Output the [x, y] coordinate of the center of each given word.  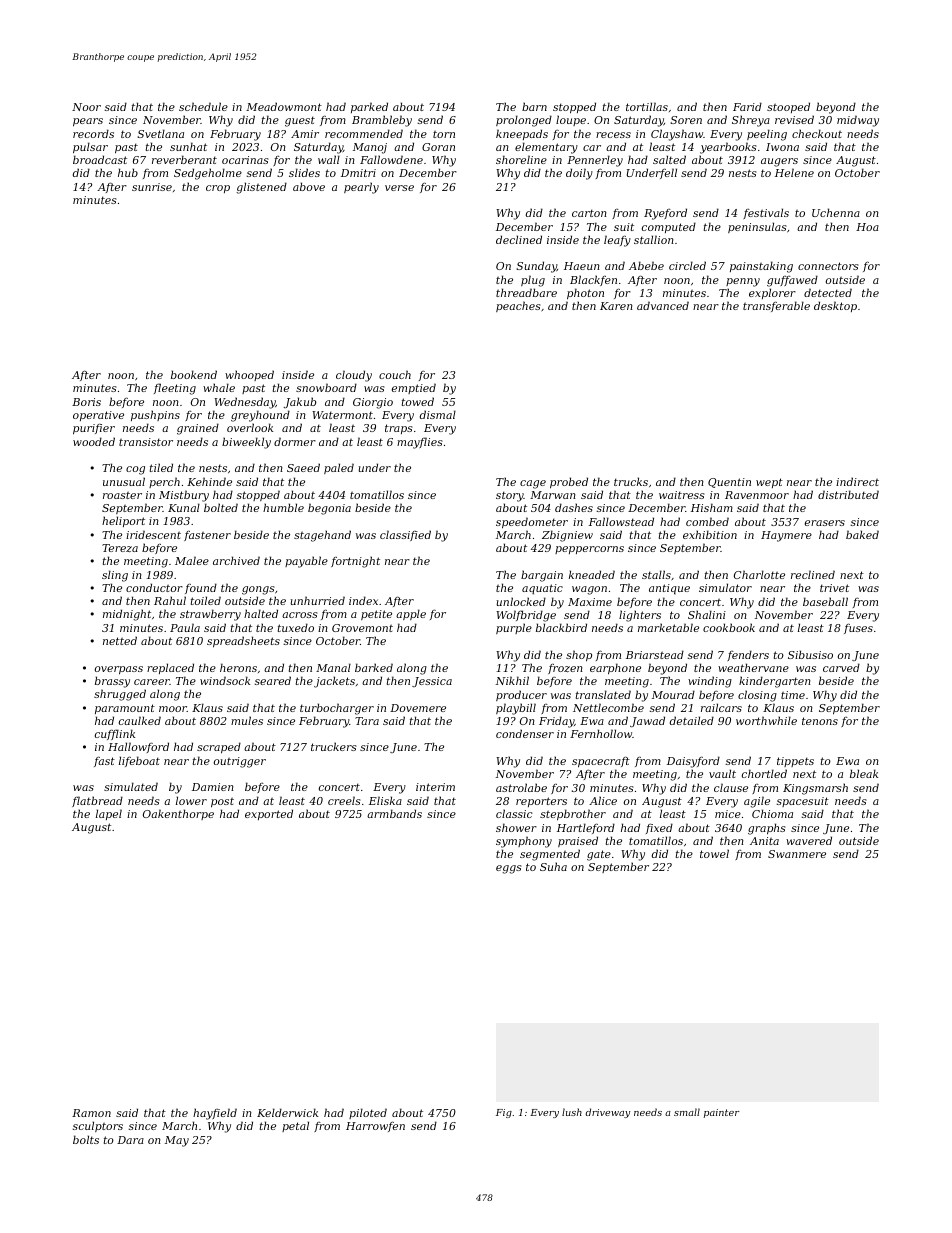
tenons [820, 721]
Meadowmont [284, 106]
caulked [140, 720]
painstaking [761, 267]
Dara [130, 1140]
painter [722, 1113]
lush [572, 1112]
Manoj [370, 148]
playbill [516, 709]
